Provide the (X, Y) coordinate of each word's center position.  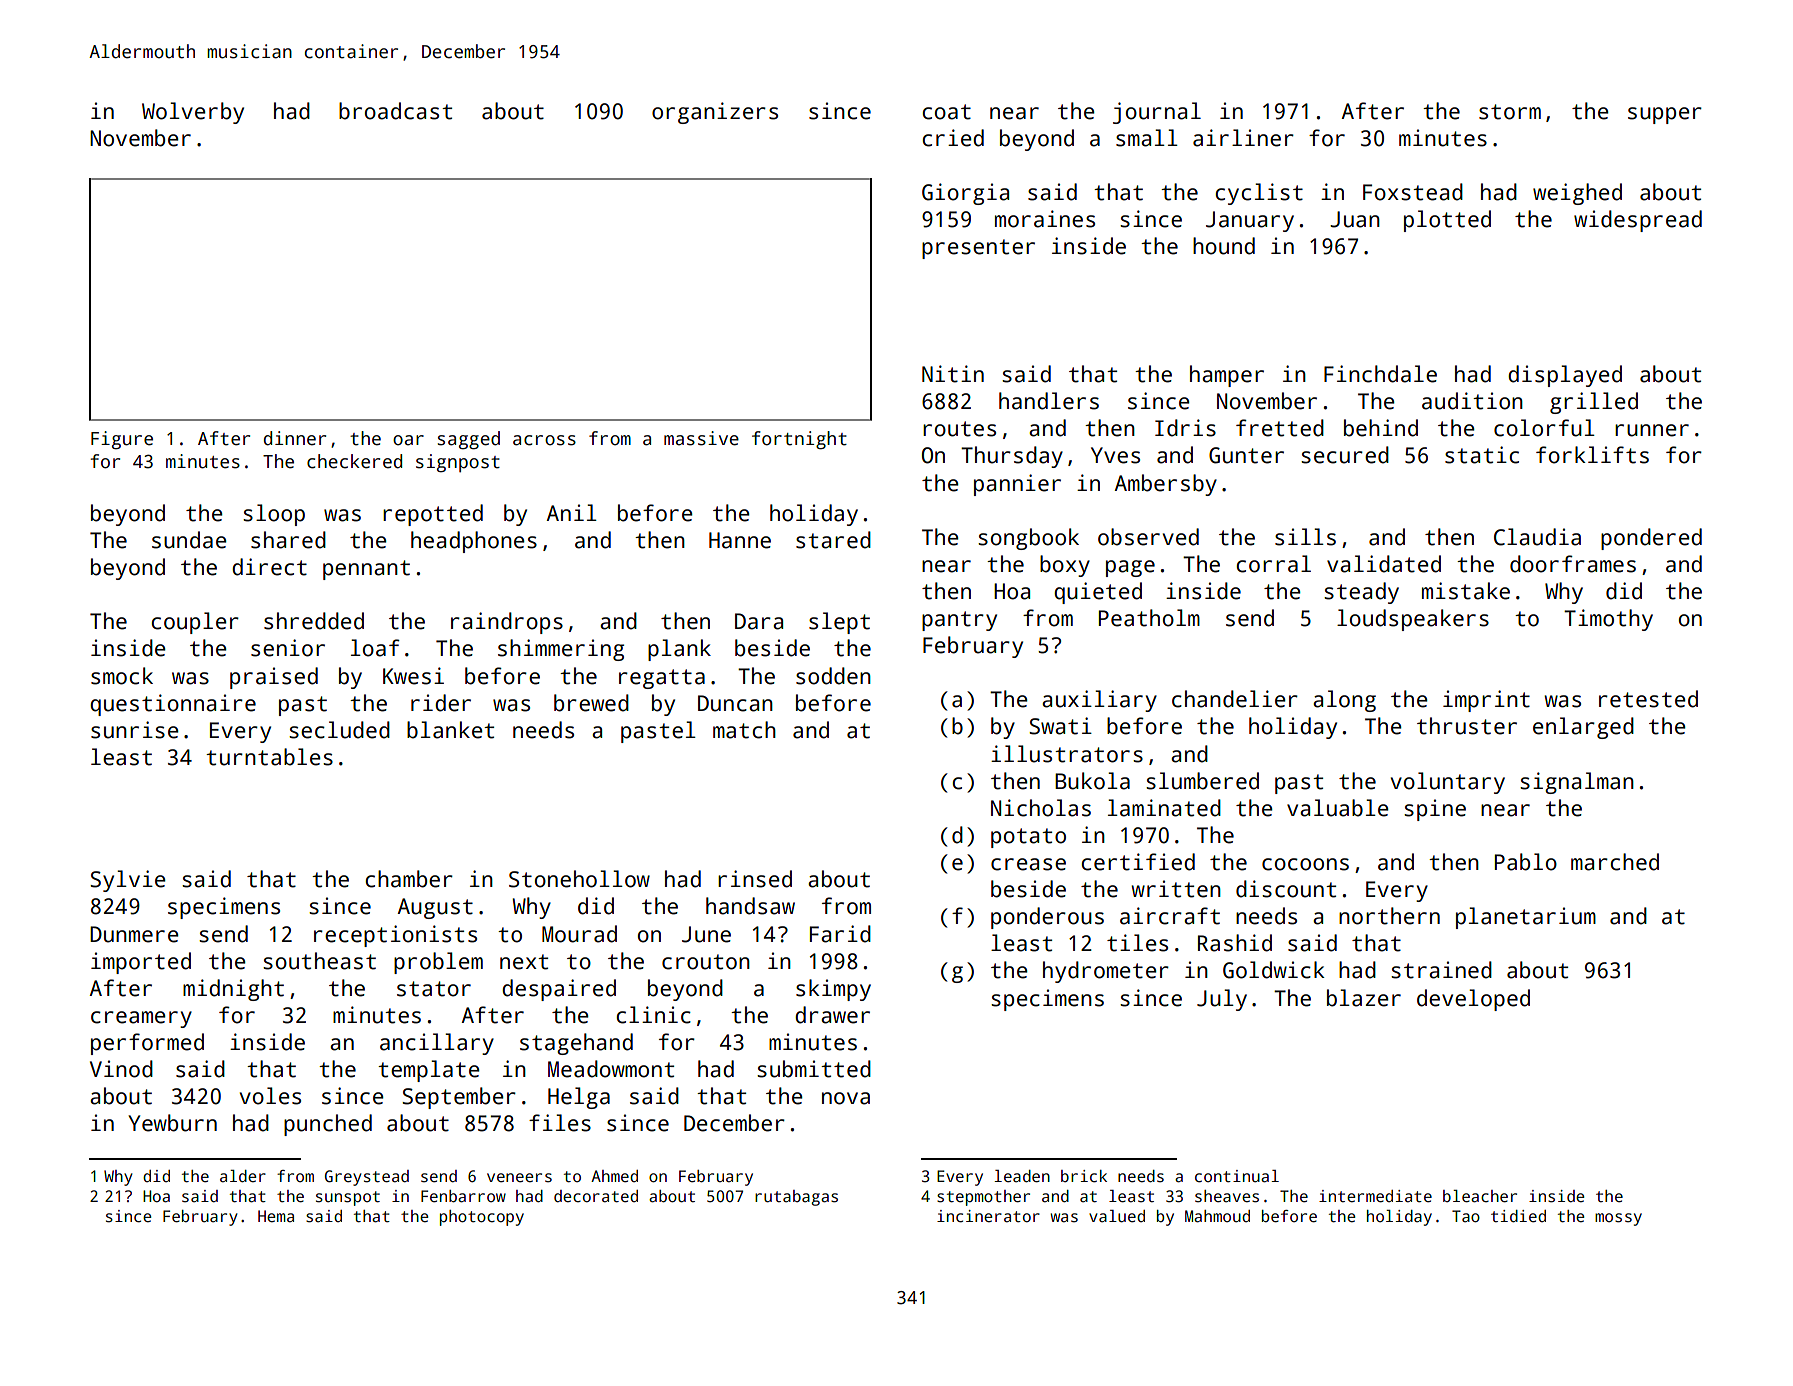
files (560, 1123)
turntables (269, 757)
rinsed (755, 879)
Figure (122, 440)
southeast (319, 961)
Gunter (1246, 455)
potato (1028, 838)
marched (1615, 862)
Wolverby (193, 113)
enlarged (1583, 728)
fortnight (799, 440)
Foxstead (1413, 192)
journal (1157, 113)
